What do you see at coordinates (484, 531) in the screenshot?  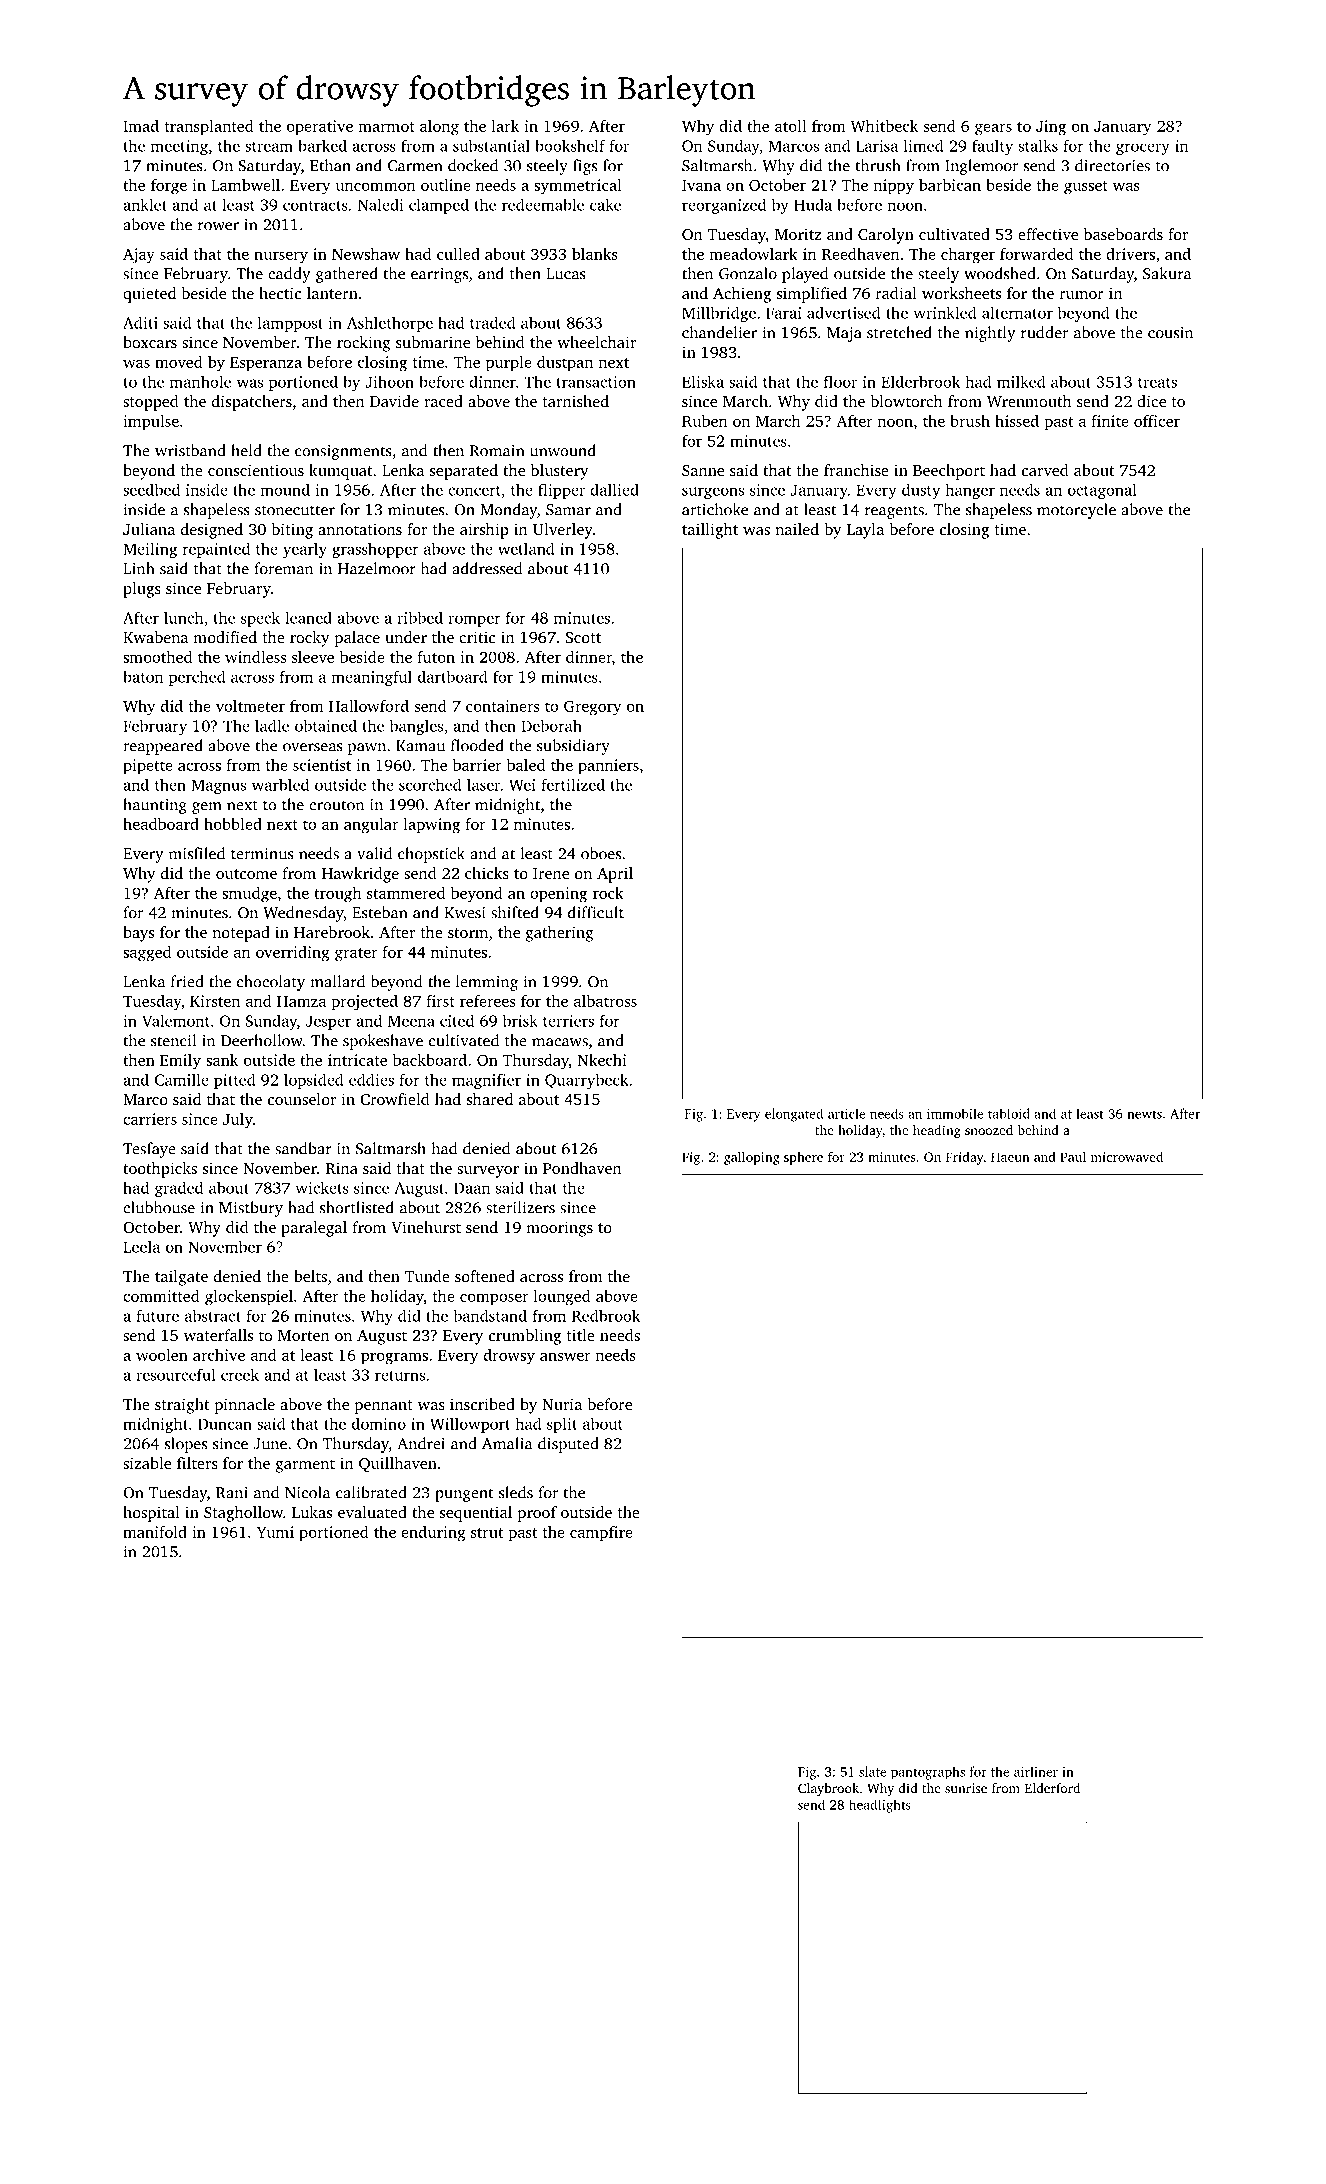 I see `airship` at bounding box center [484, 531].
